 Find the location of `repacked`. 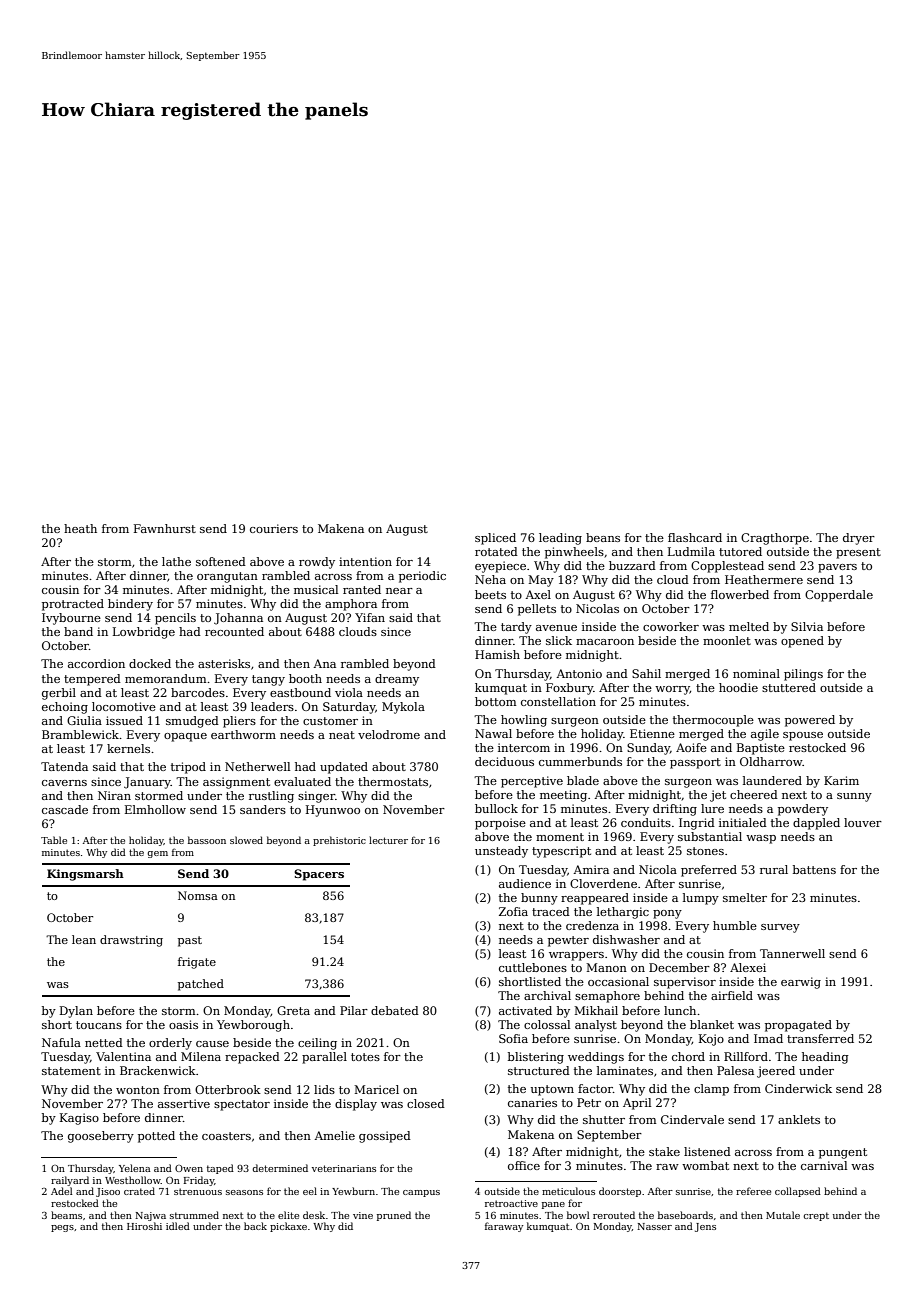

repacked is located at coordinates (252, 1058).
